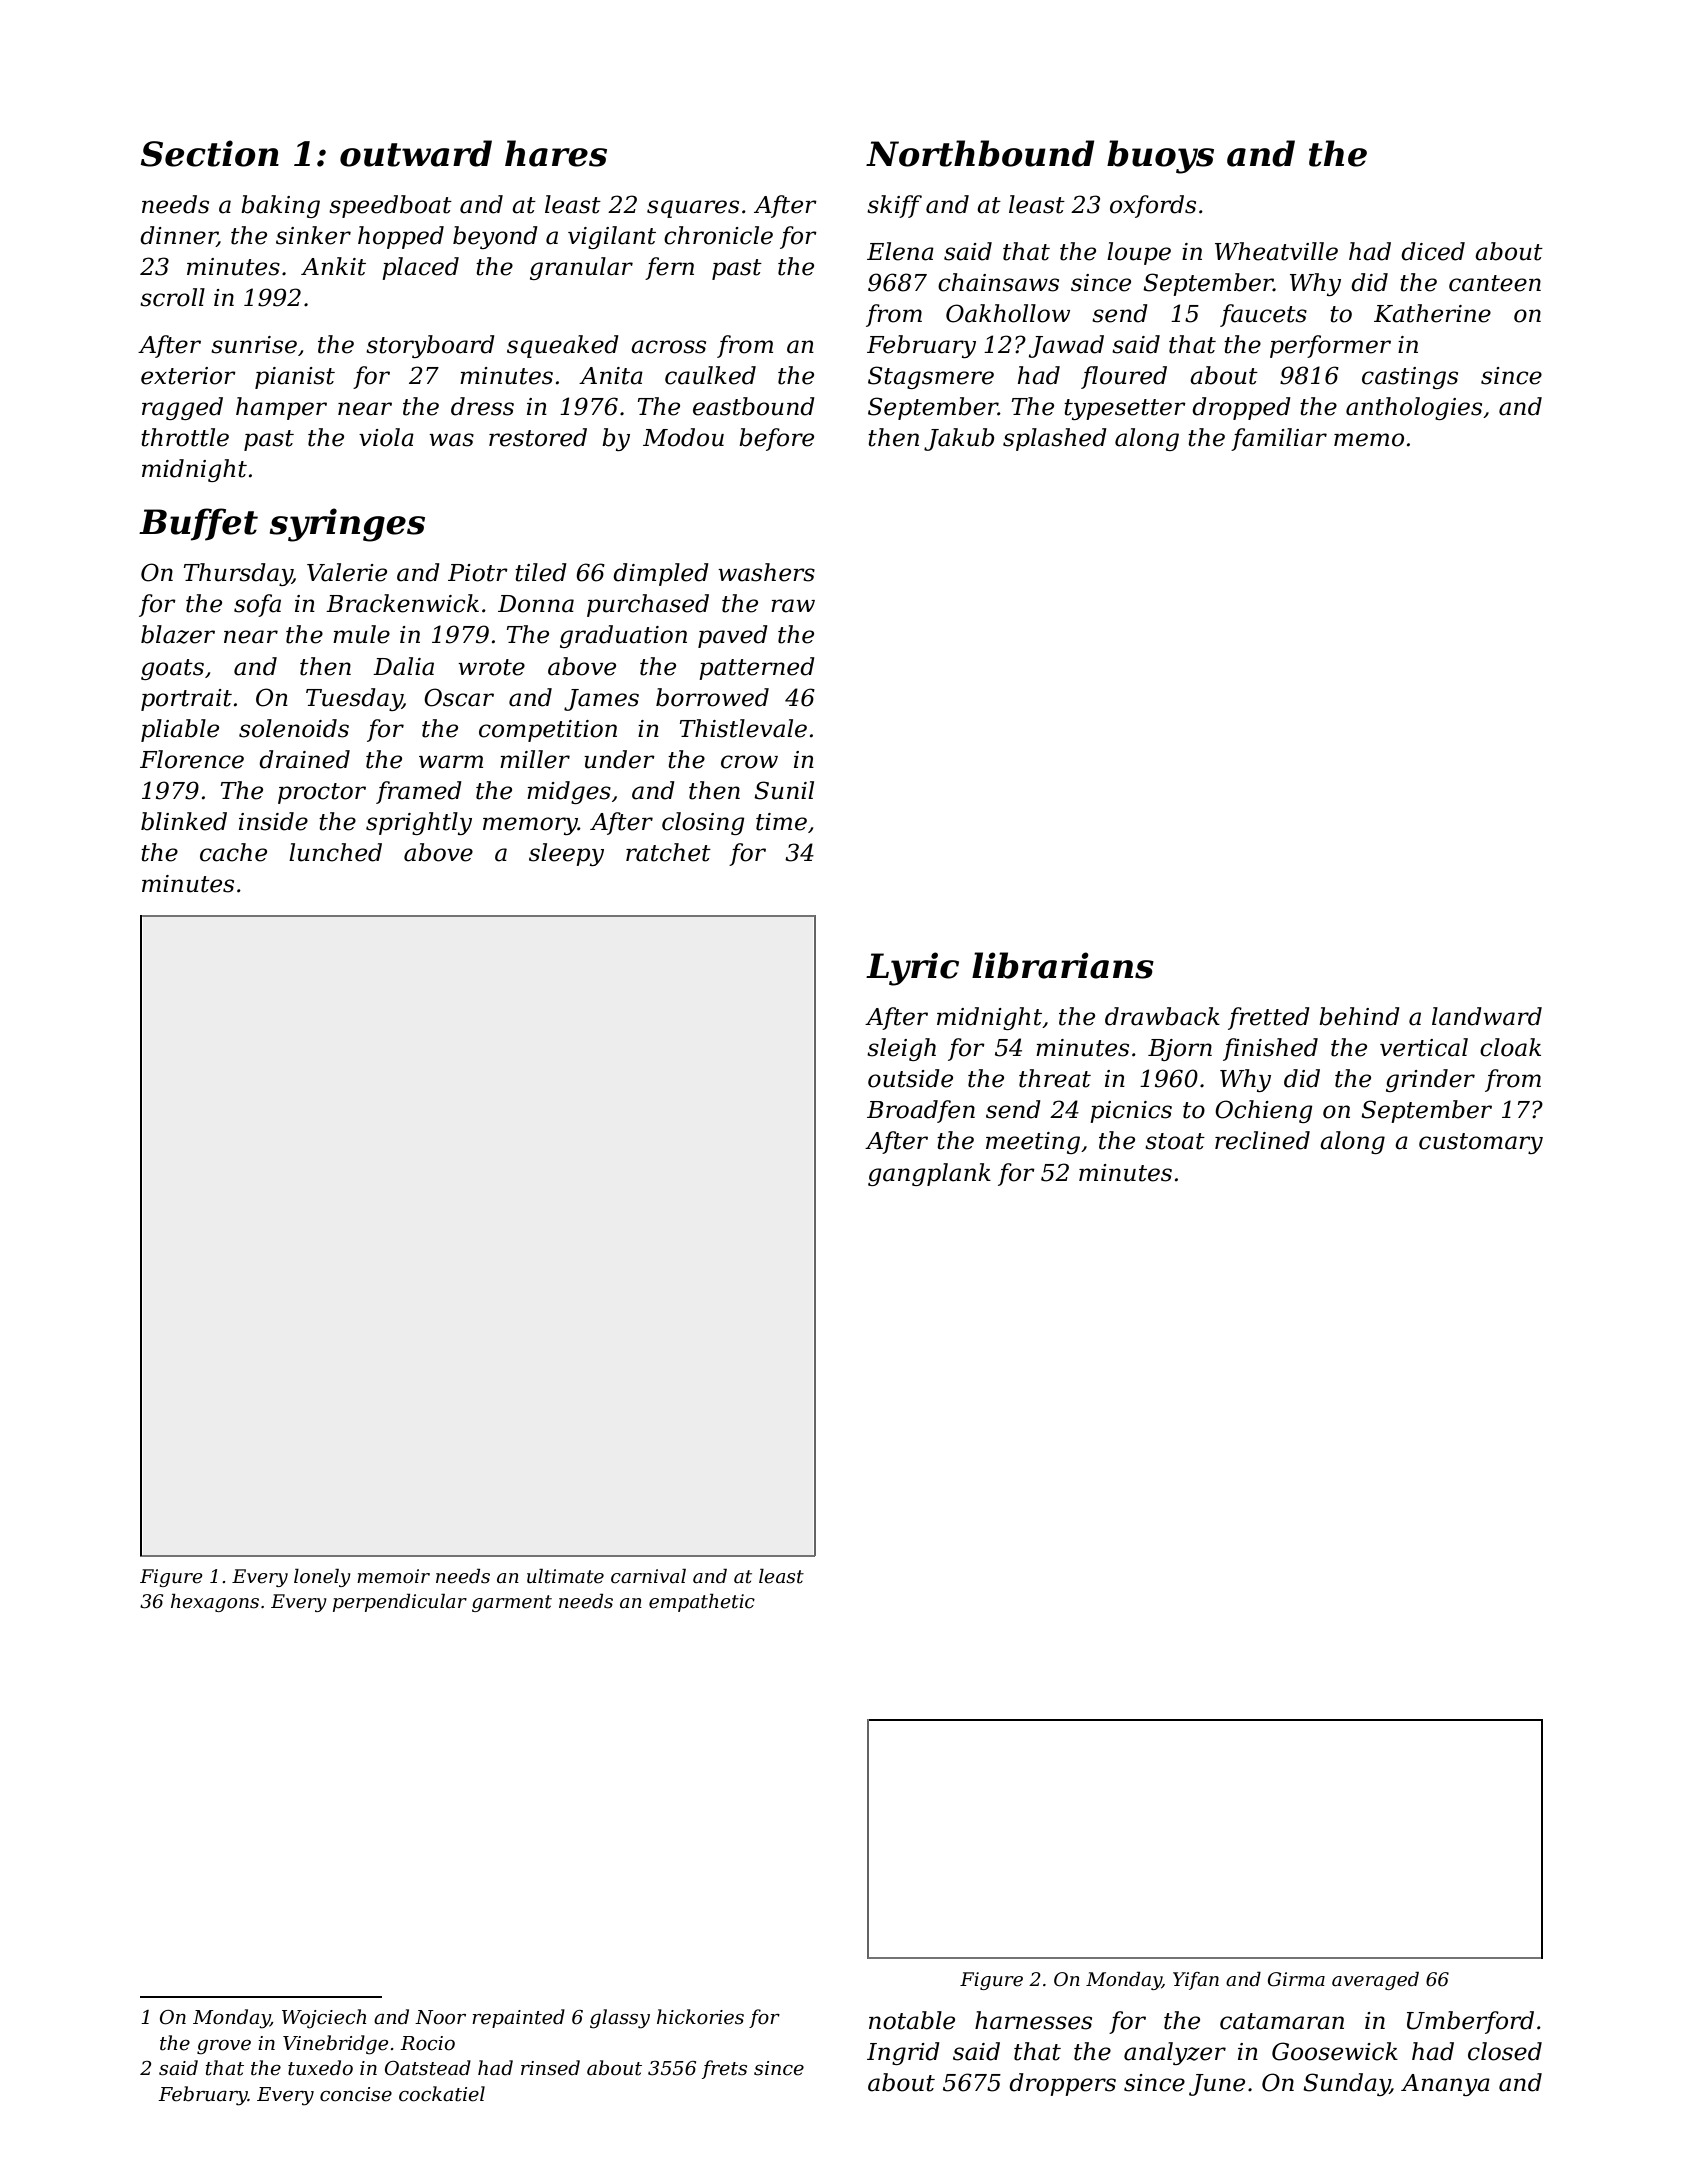 The image size is (1683, 2178). What do you see at coordinates (724, 2069) in the page?
I see `frets` at bounding box center [724, 2069].
